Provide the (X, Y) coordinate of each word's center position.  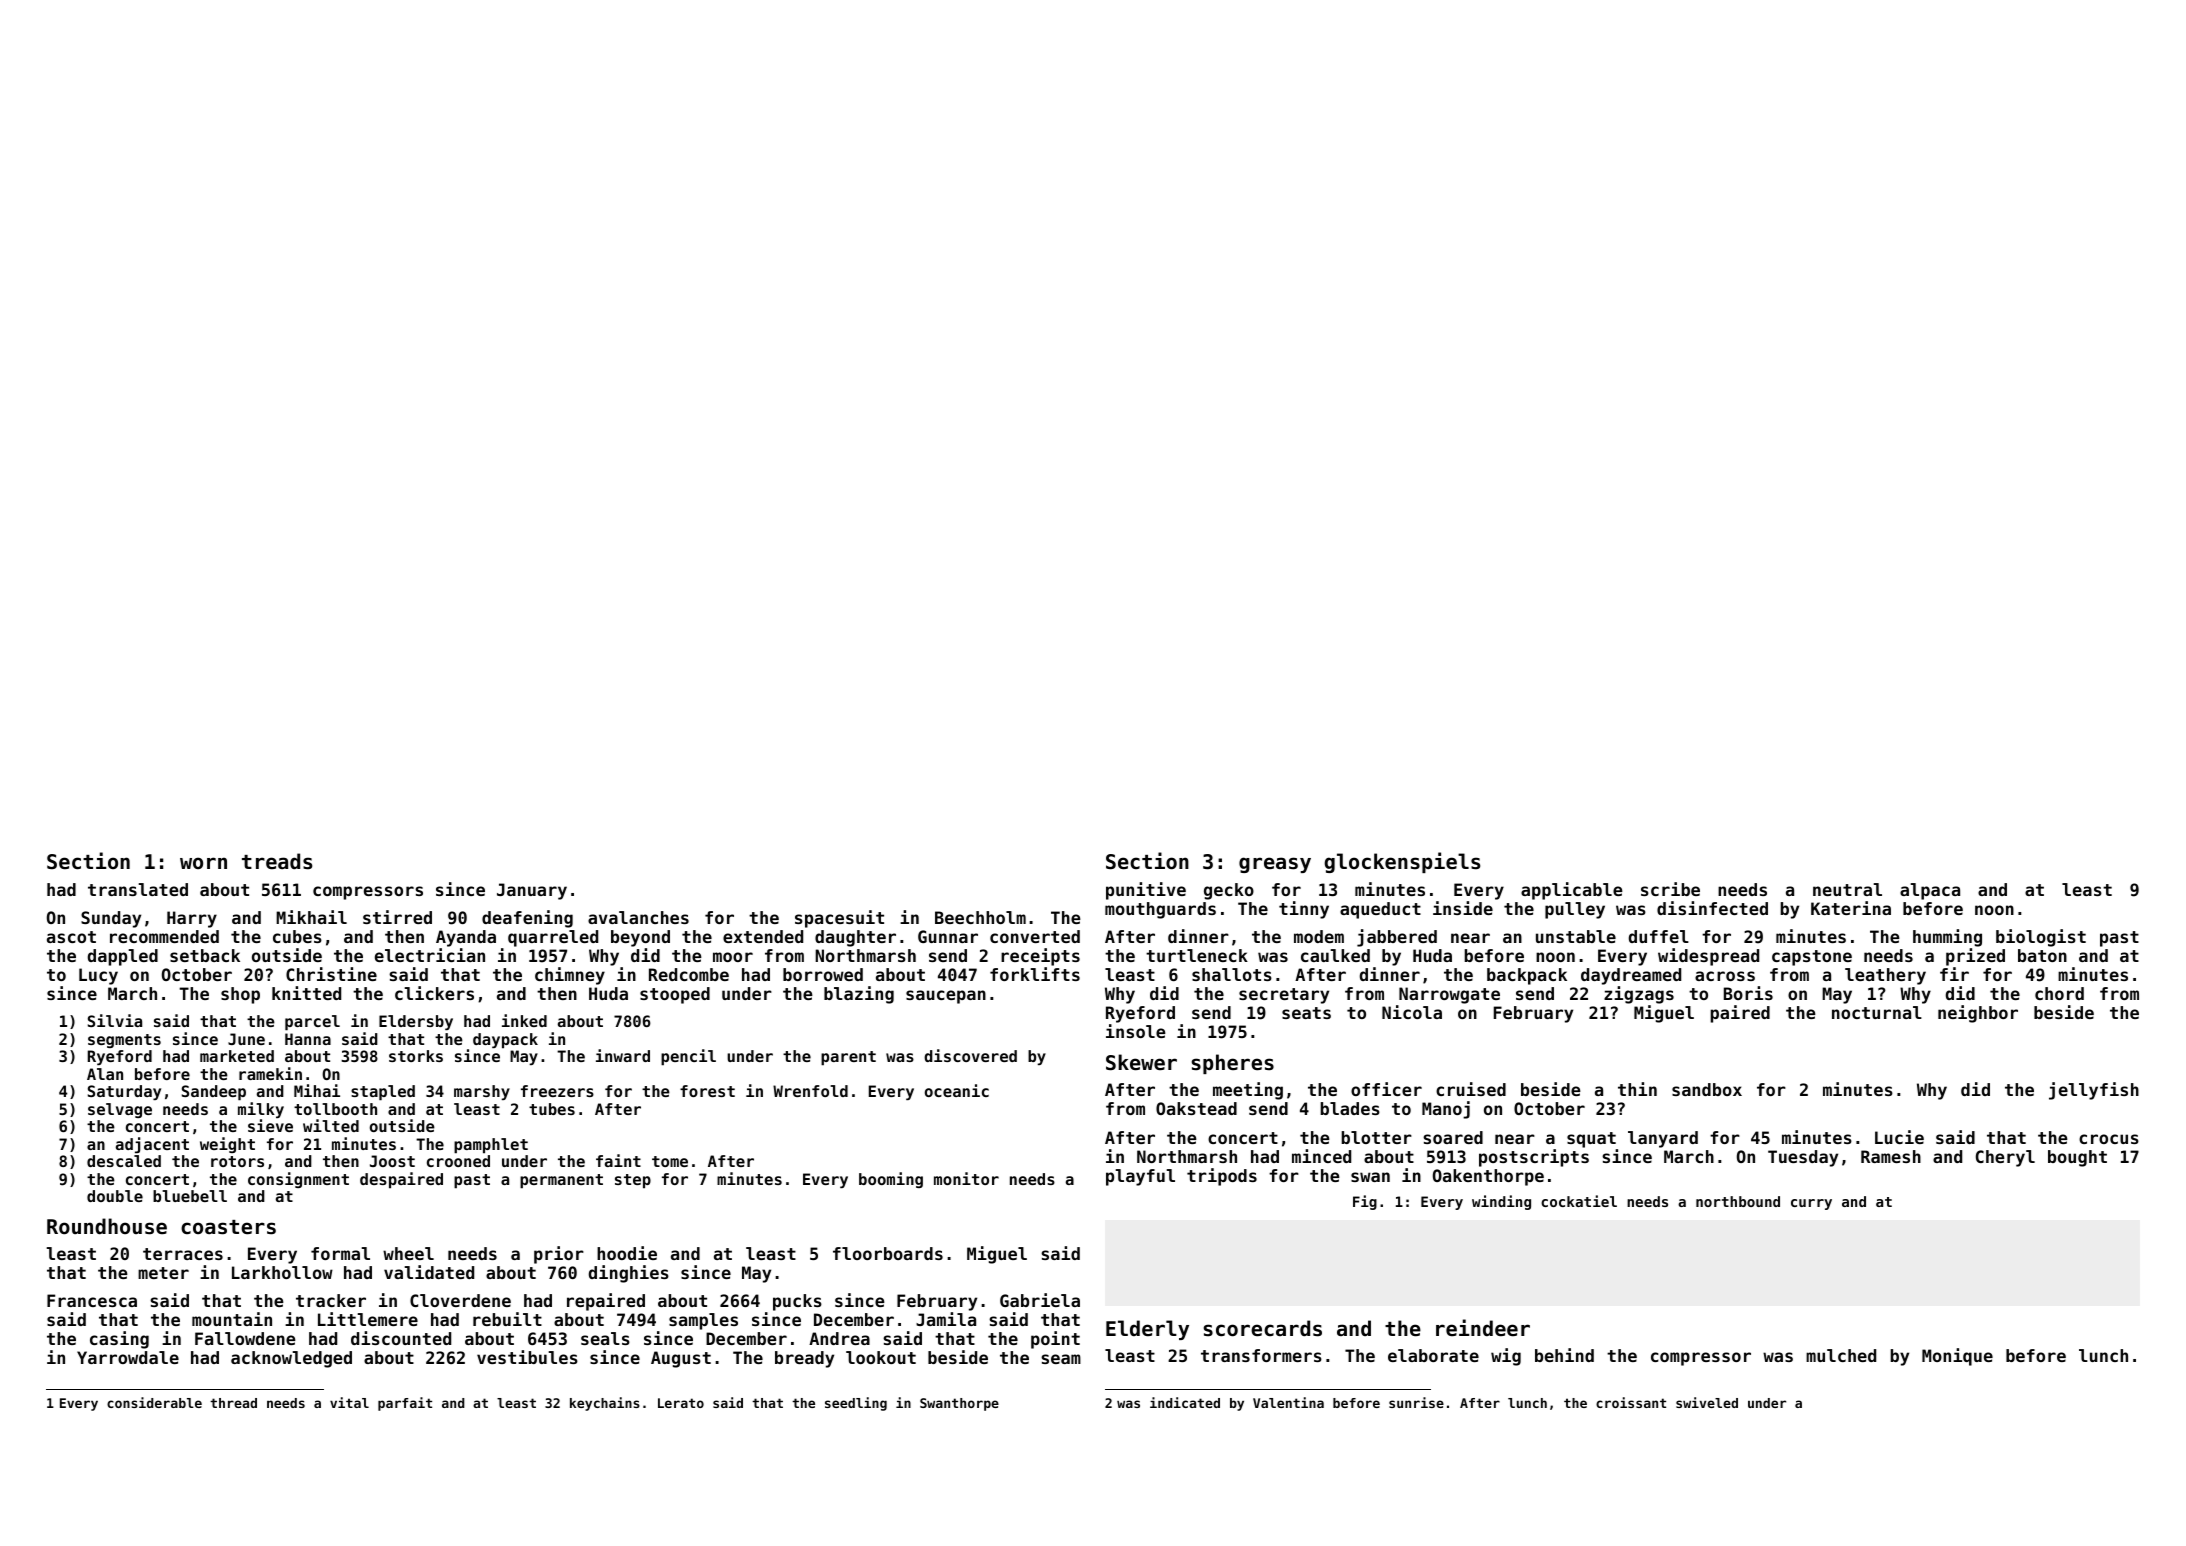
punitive (1146, 891)
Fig (1365, 1202)
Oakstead (1196, 1108)
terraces (183, 1254)
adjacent (152, 1145)
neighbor (1978, 1014)
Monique (1957, 1357)
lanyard (1663, 1139)
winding (1501, 1202)
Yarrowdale (128, 1357)
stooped (675, 995)
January (532, 891)
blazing (859, 995)
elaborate (1433, 1355)
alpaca (1930, 891)
